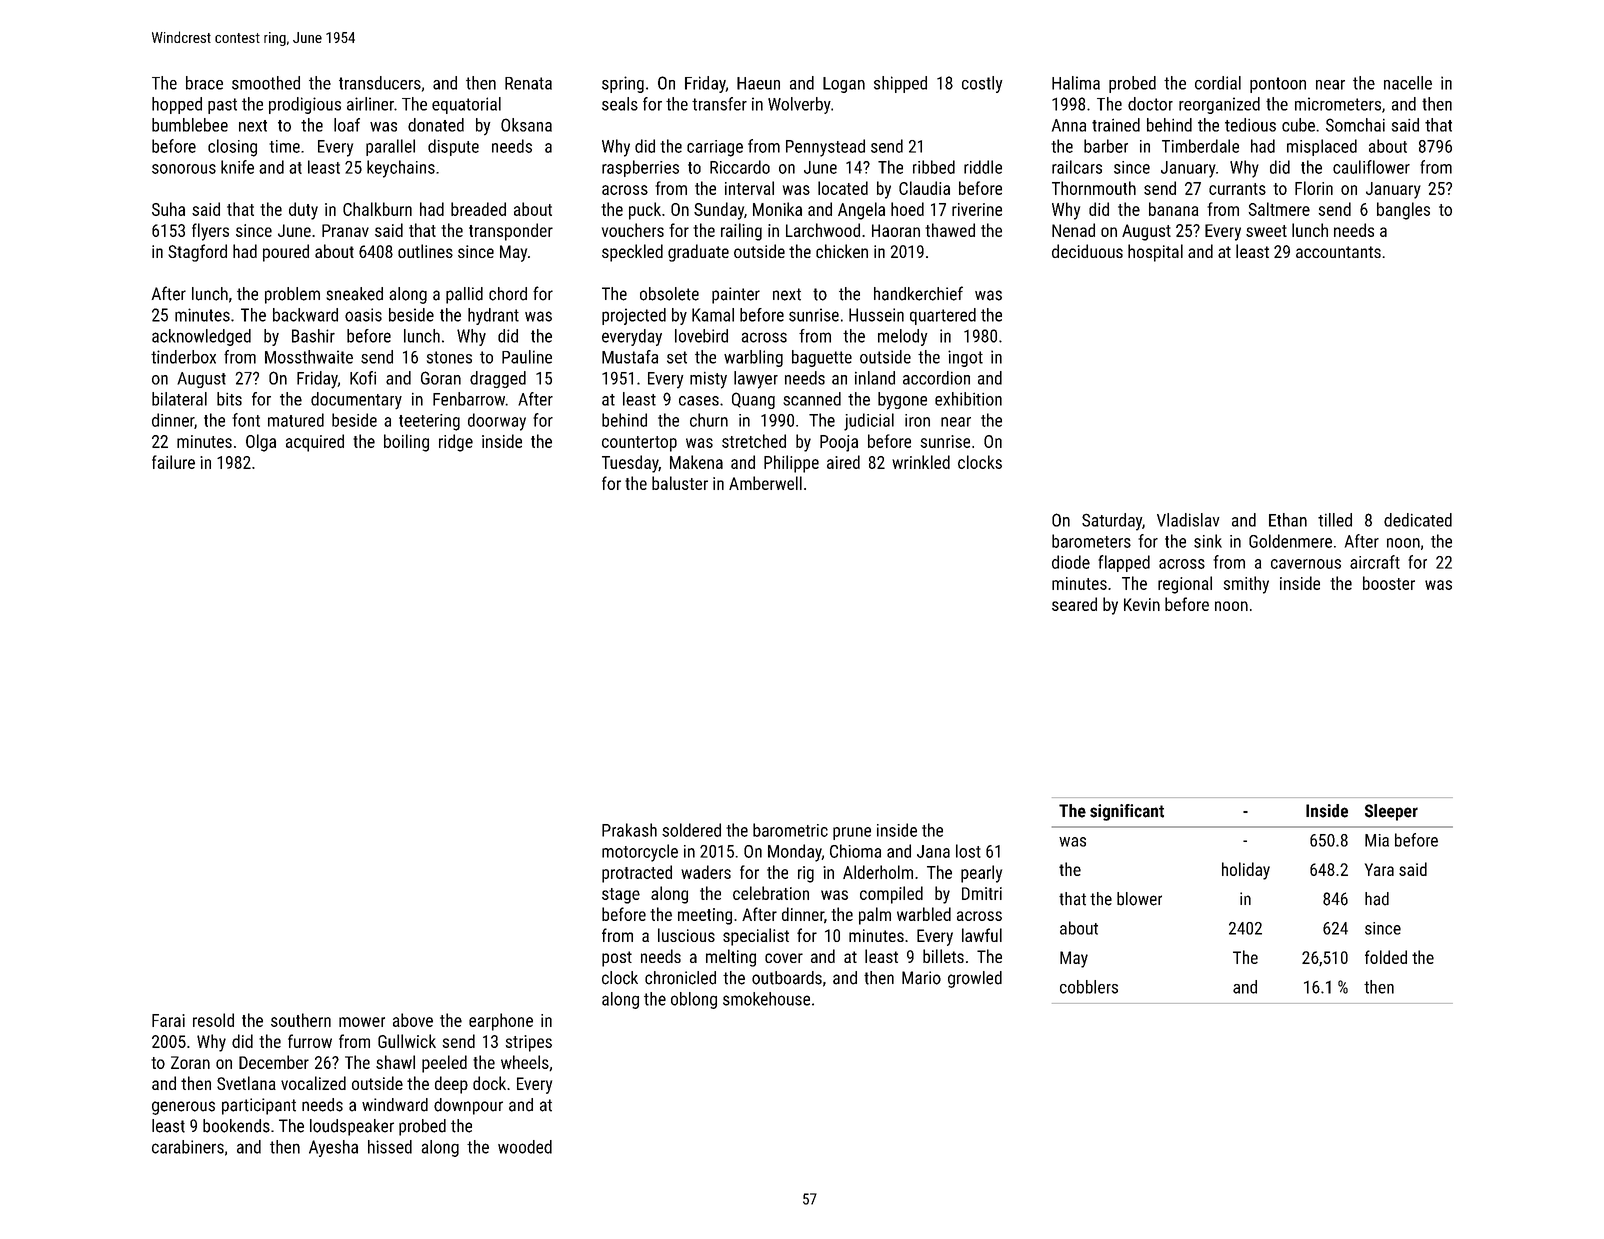 The image size is (1604, 1239). I want to click on Prakash, so click(629, 830).
